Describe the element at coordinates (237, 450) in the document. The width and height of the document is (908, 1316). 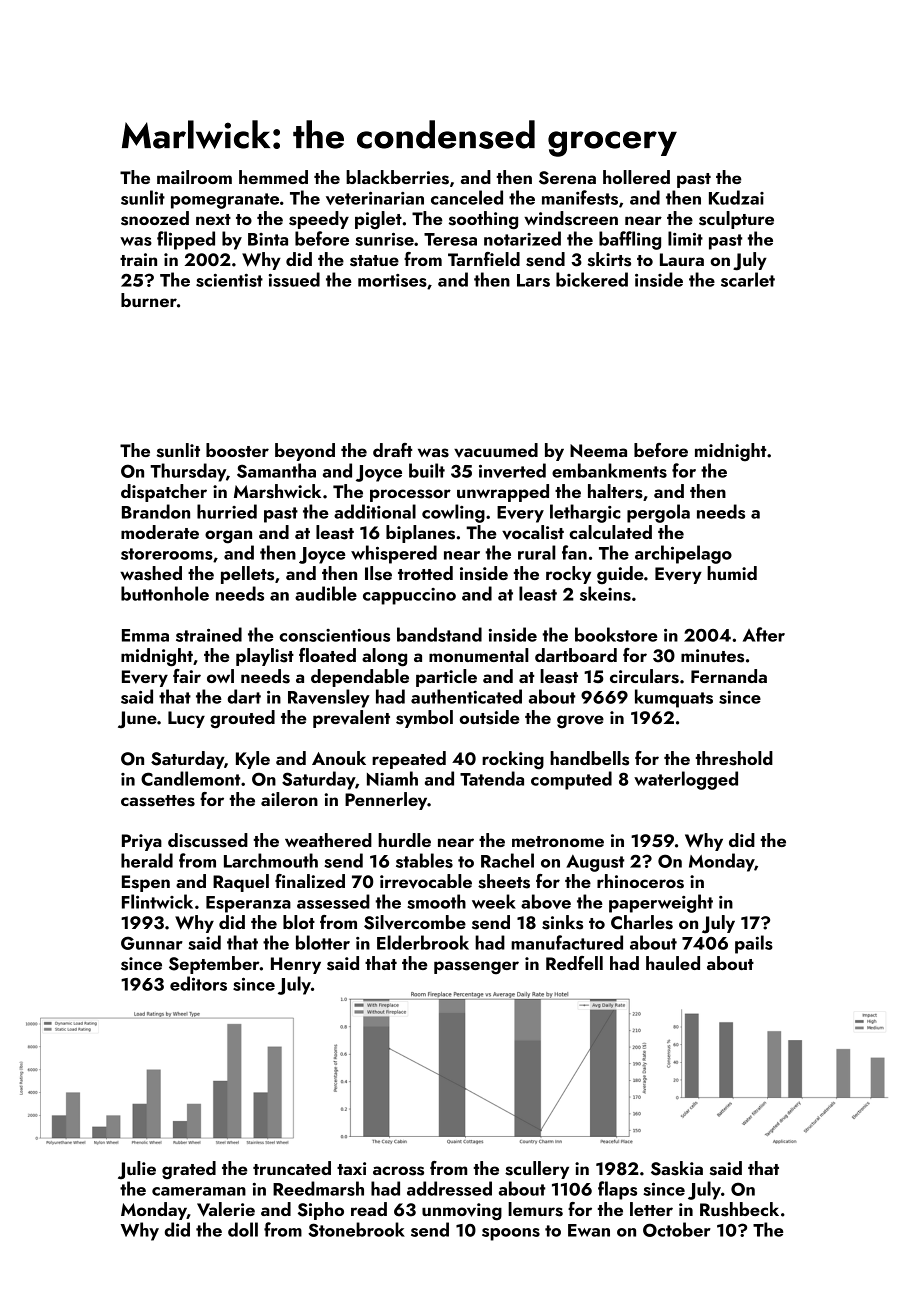
I see `booster` at that location.
